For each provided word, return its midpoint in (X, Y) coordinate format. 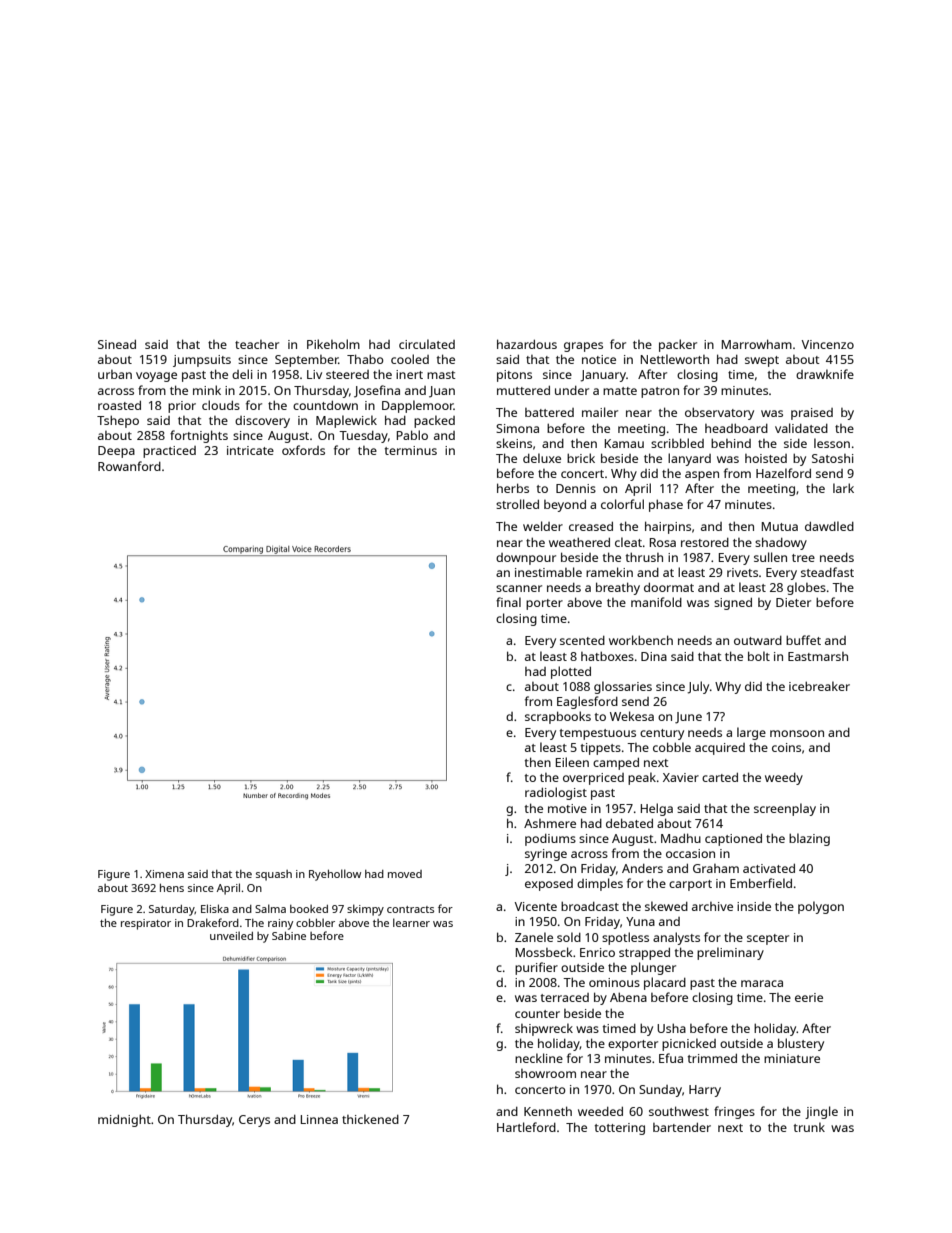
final (508, 602)
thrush (644, 557)
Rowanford (129, 466)
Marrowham (757, 344)
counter (537, 1014)
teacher (257, 344)
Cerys (254, 1121)
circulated (427, 344)
